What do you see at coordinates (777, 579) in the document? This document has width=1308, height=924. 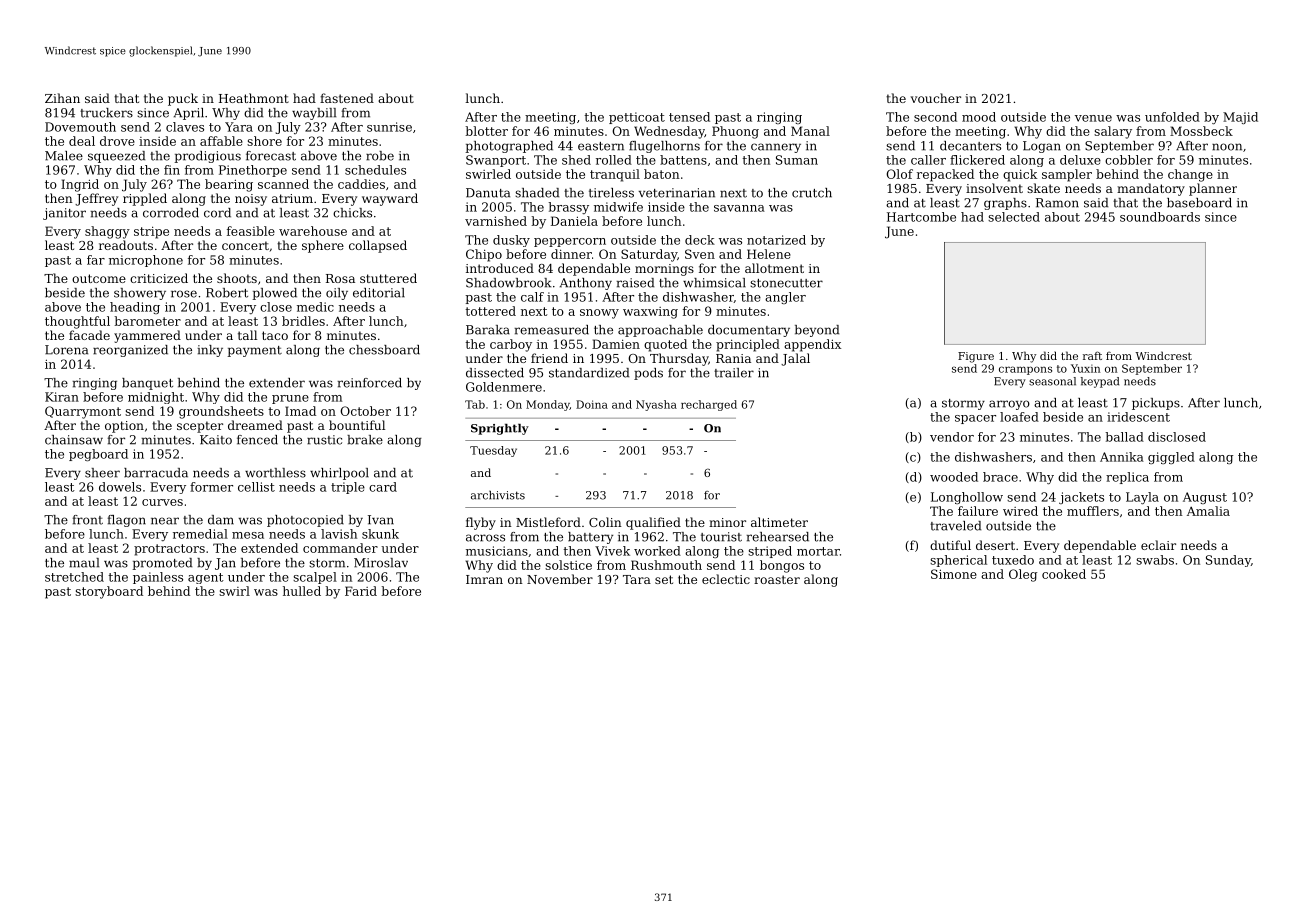 I see `roaster` at bounding box center [777, 579].
